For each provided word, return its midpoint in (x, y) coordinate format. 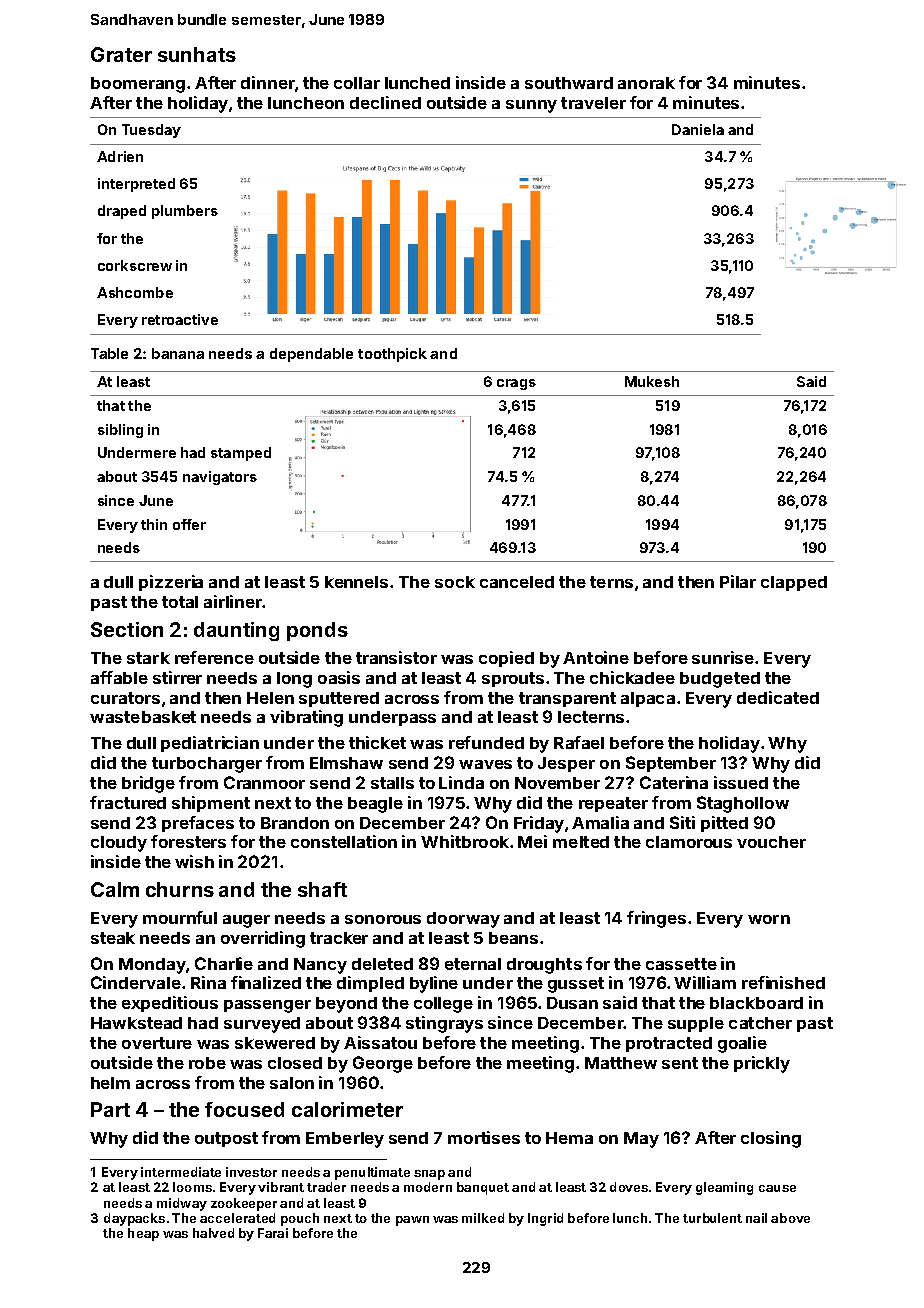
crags (516, 384)
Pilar (738, 581)
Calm (115, 889)
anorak (646, 83)
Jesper (566, 764)
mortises (484, 1137)
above (790, 1218)
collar (357, 83)
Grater (121, 54)
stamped (241, 454)
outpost (226, 1139)
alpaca (648, 699)
